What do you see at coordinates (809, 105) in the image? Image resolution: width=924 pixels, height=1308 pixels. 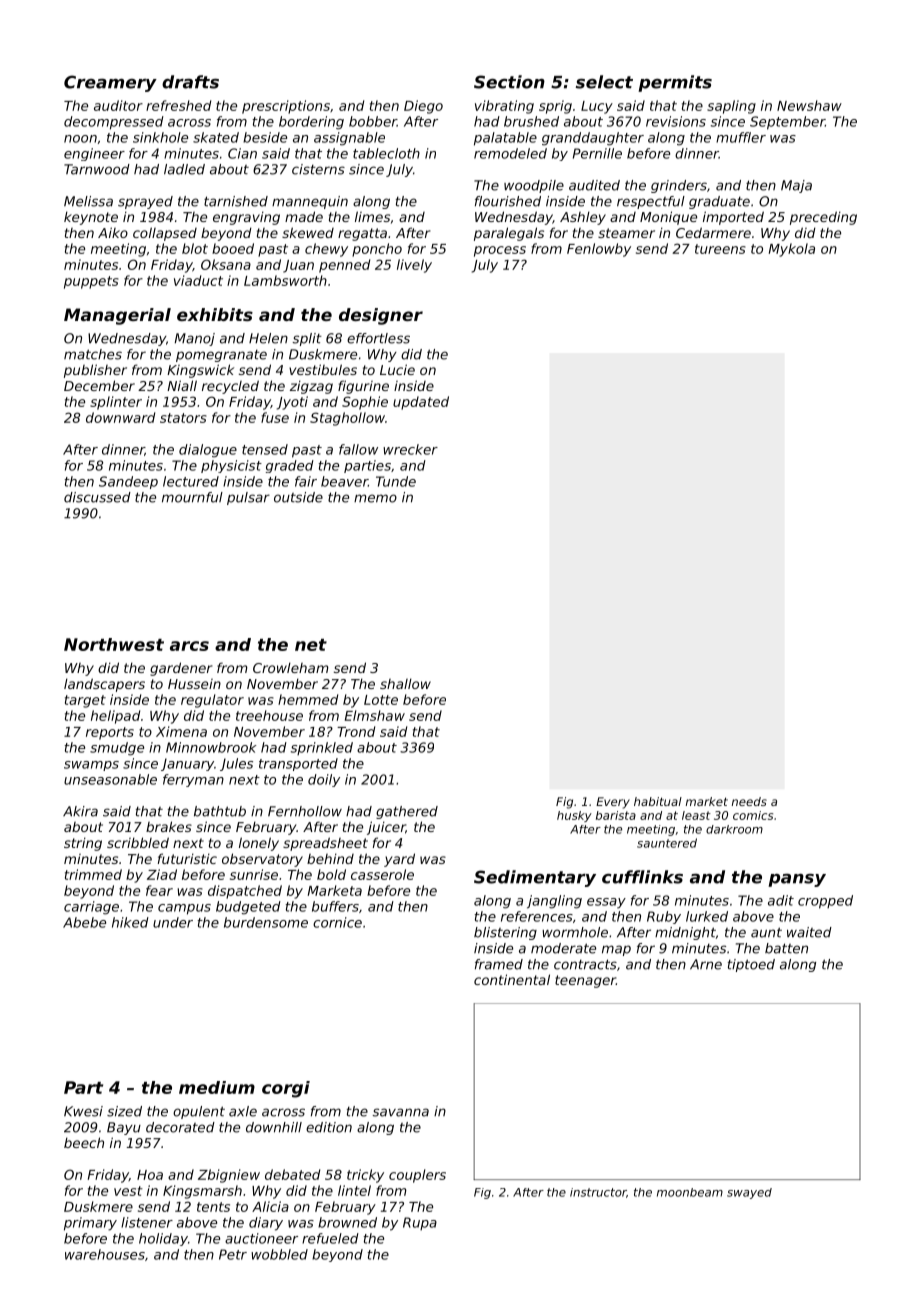 I see `Newshaw` at bounding box center [809, 105].
